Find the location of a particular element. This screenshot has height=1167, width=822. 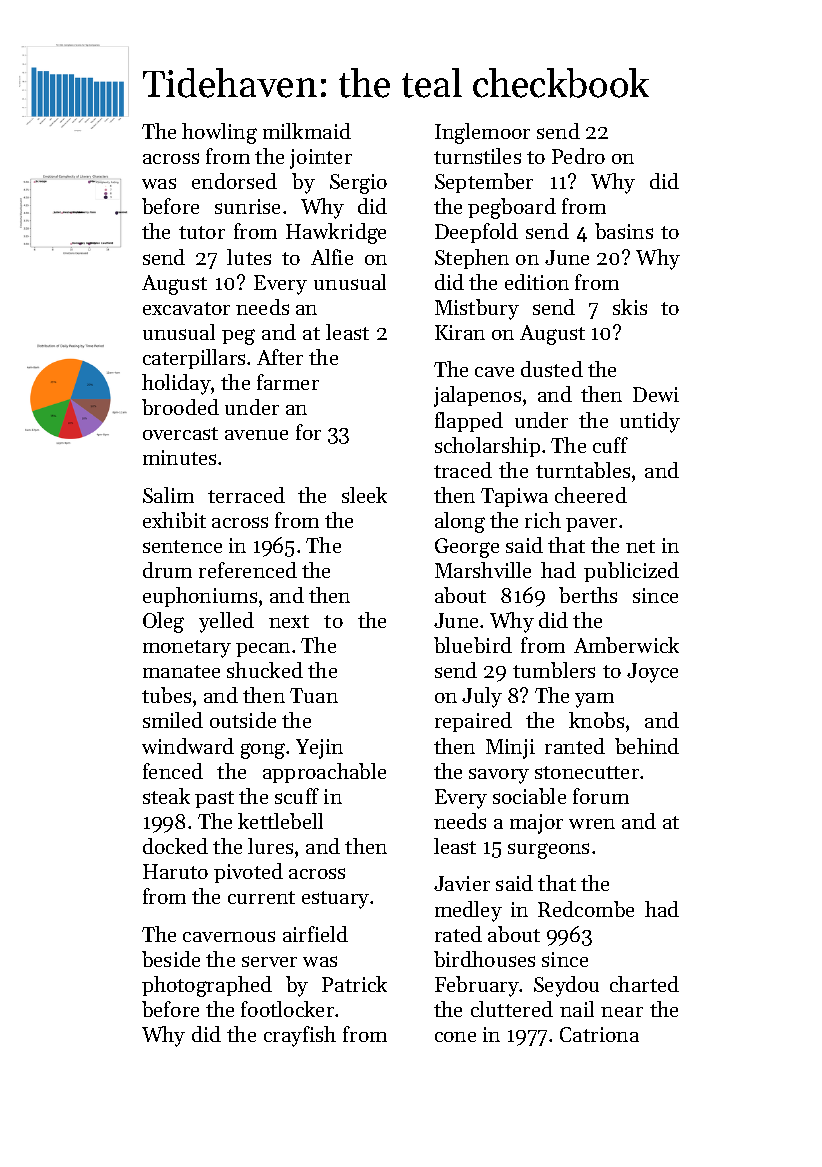

footlocker is located at coordinates (287, 1009).
